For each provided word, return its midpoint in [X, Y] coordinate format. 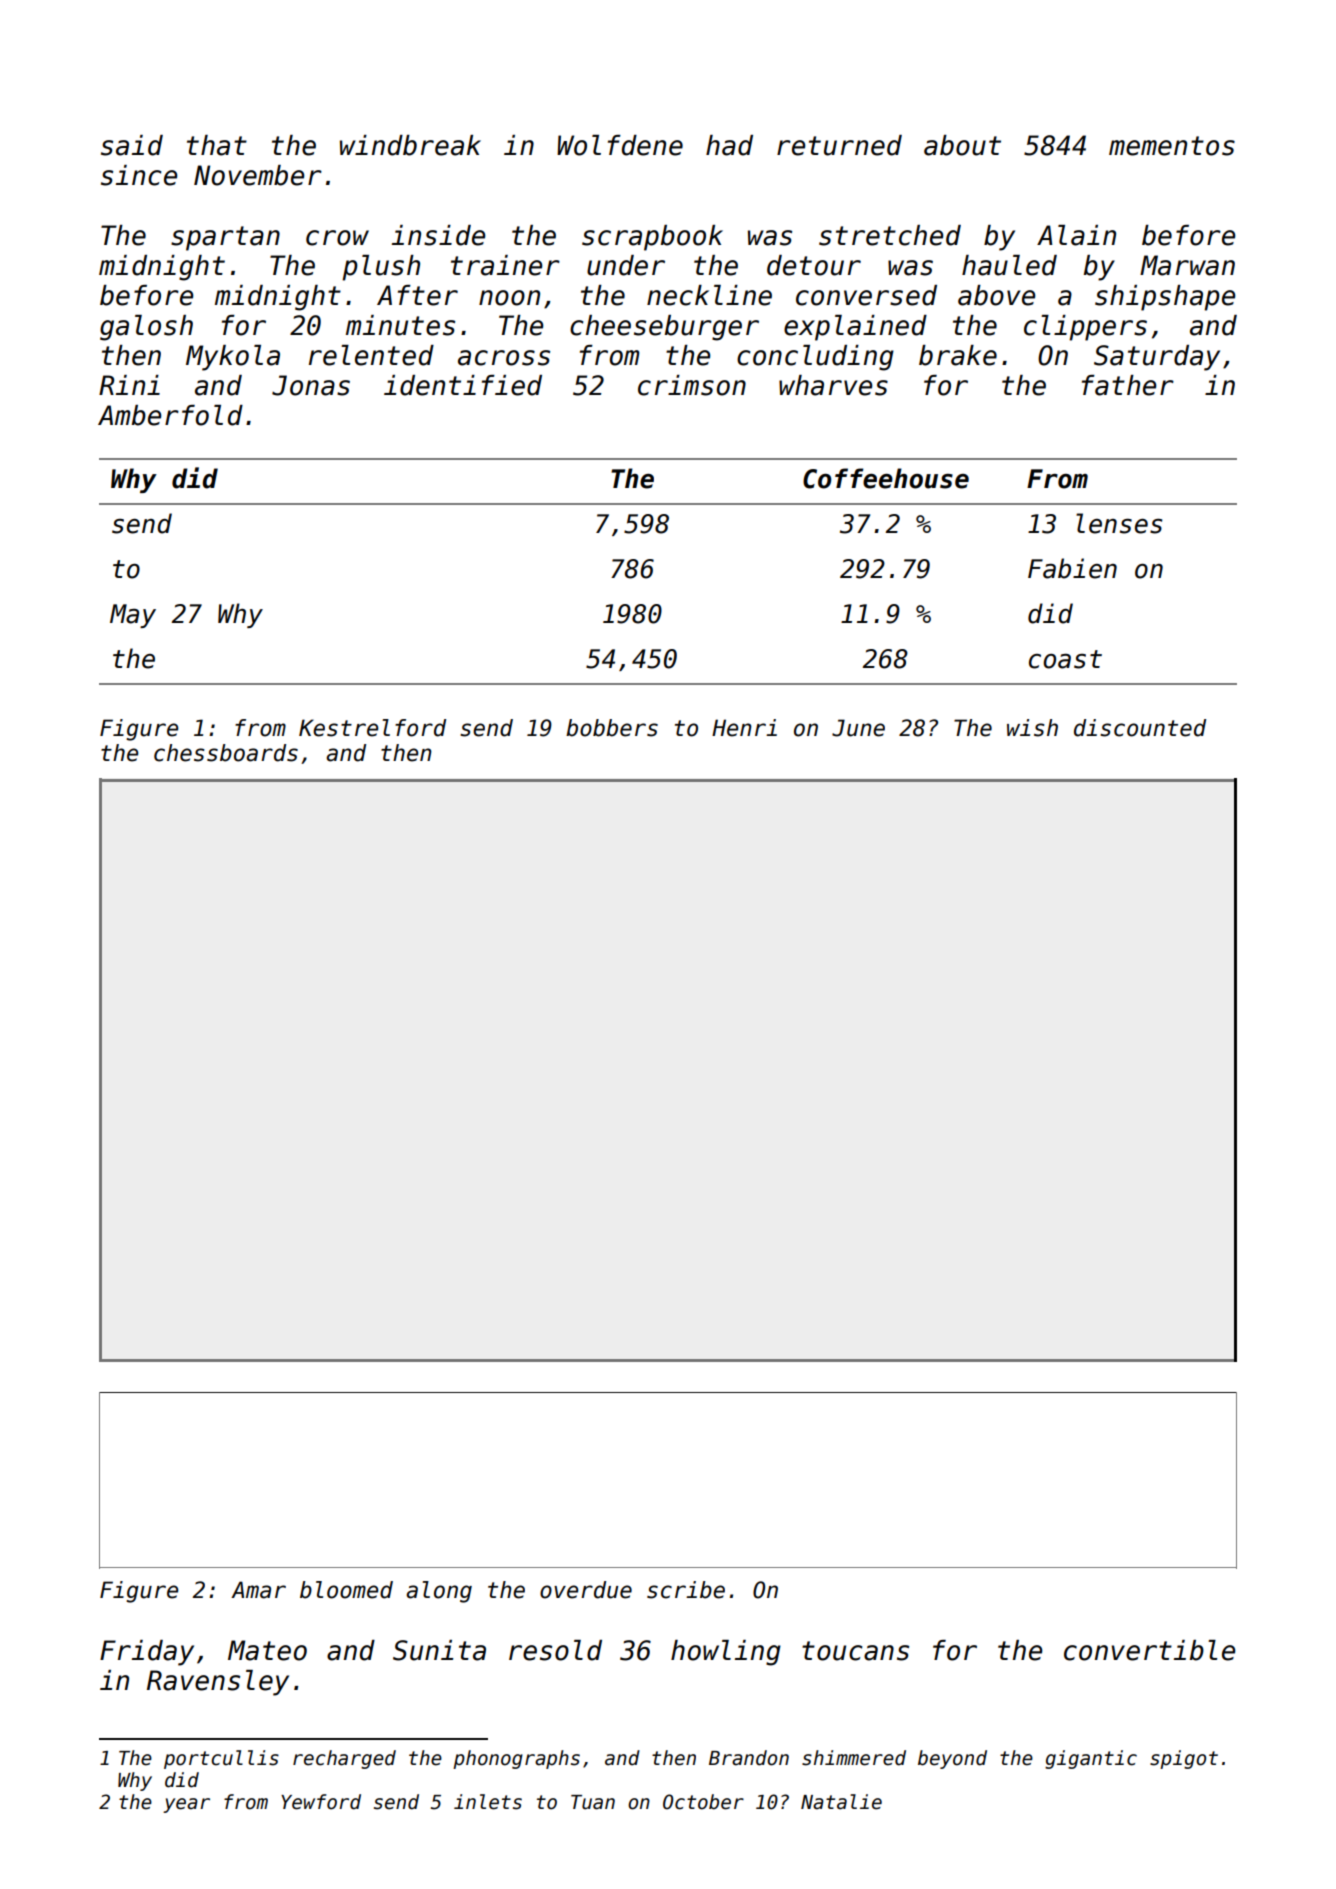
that [217, 145]
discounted [1140, 728]
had [729, 145]
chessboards [226, 753]
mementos [1172, 146]
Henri [744, 728]
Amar [258, 1590]
